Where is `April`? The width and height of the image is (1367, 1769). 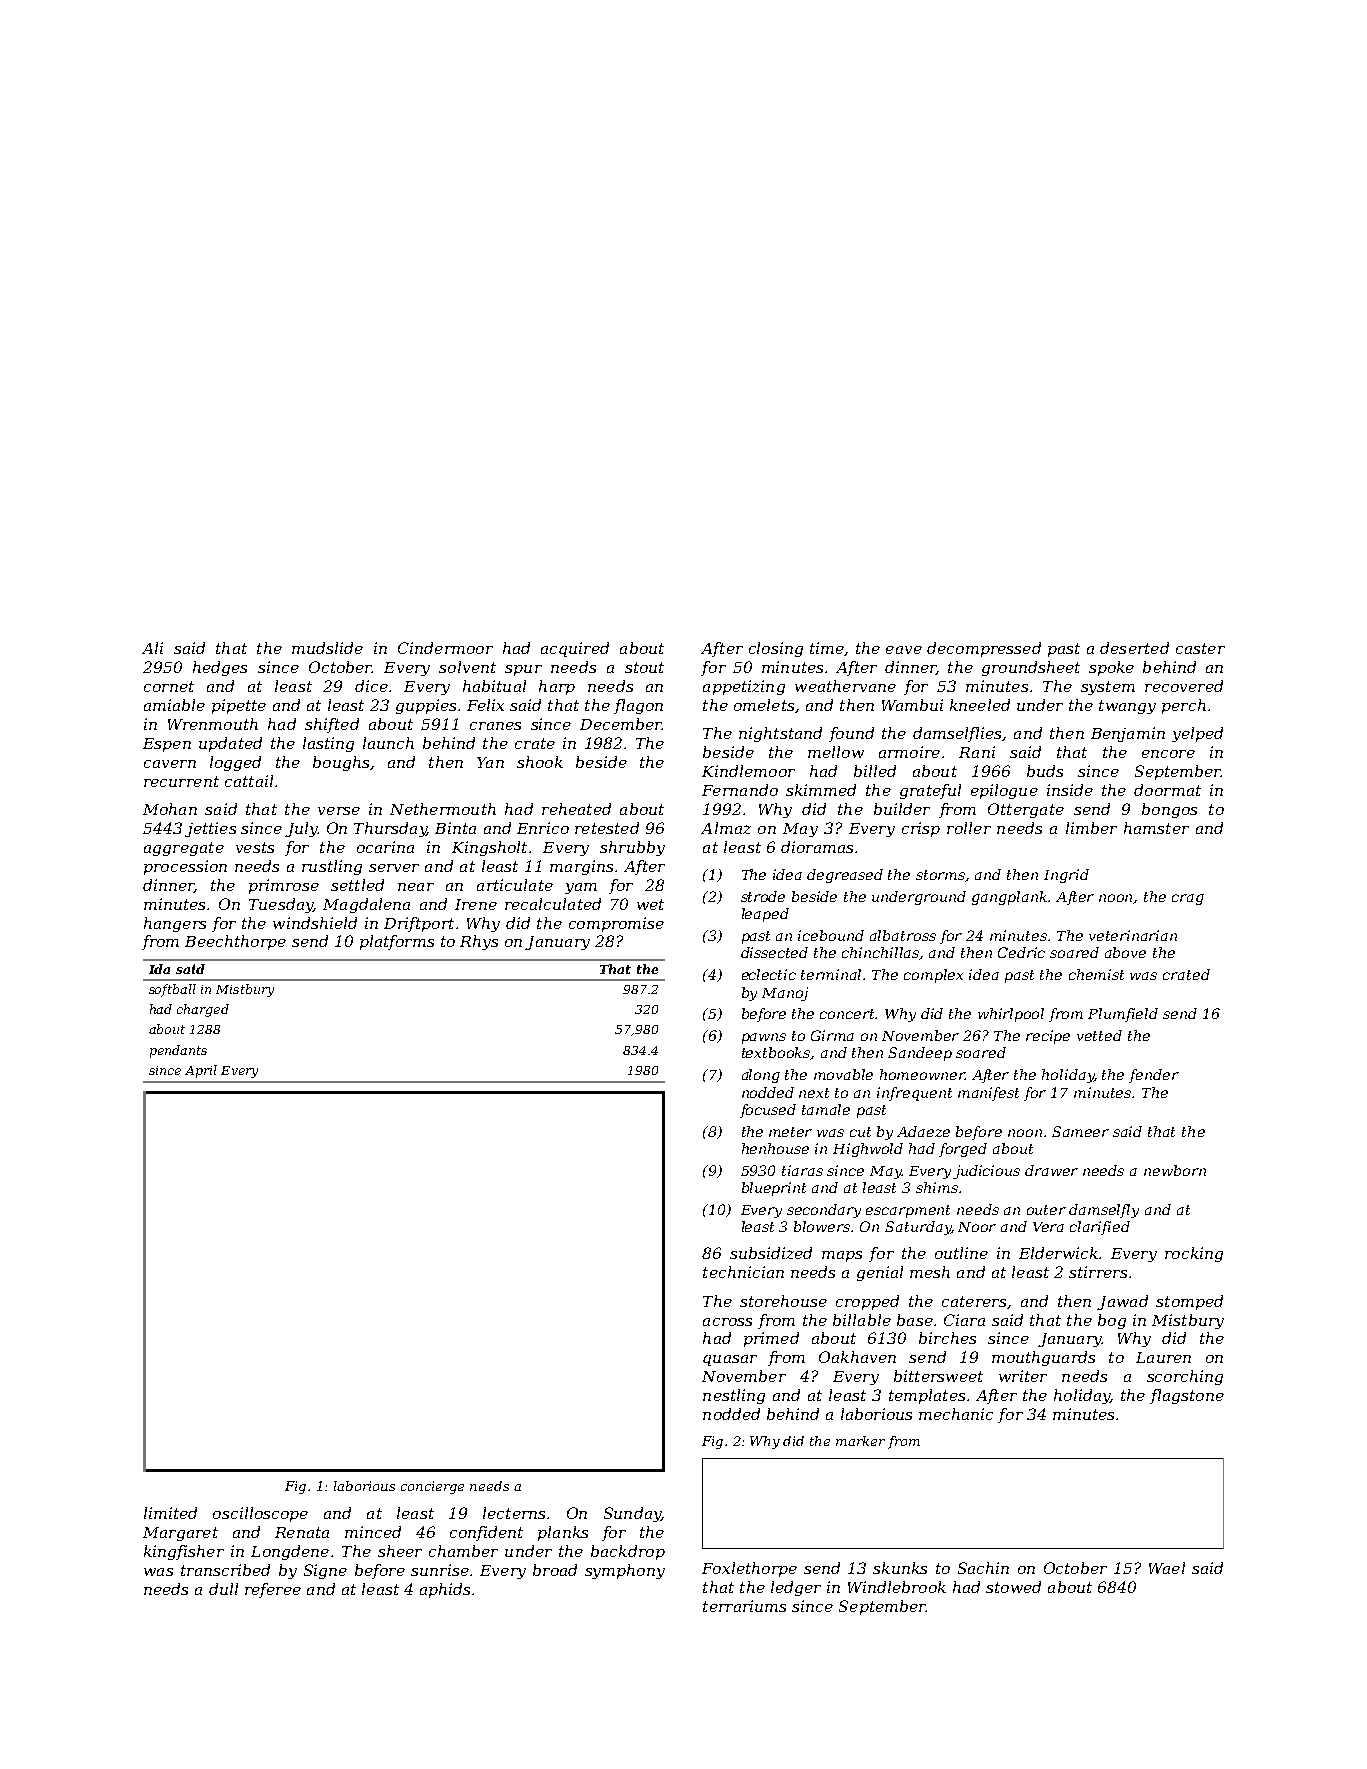 April is located at coordinates (201, 1071).
